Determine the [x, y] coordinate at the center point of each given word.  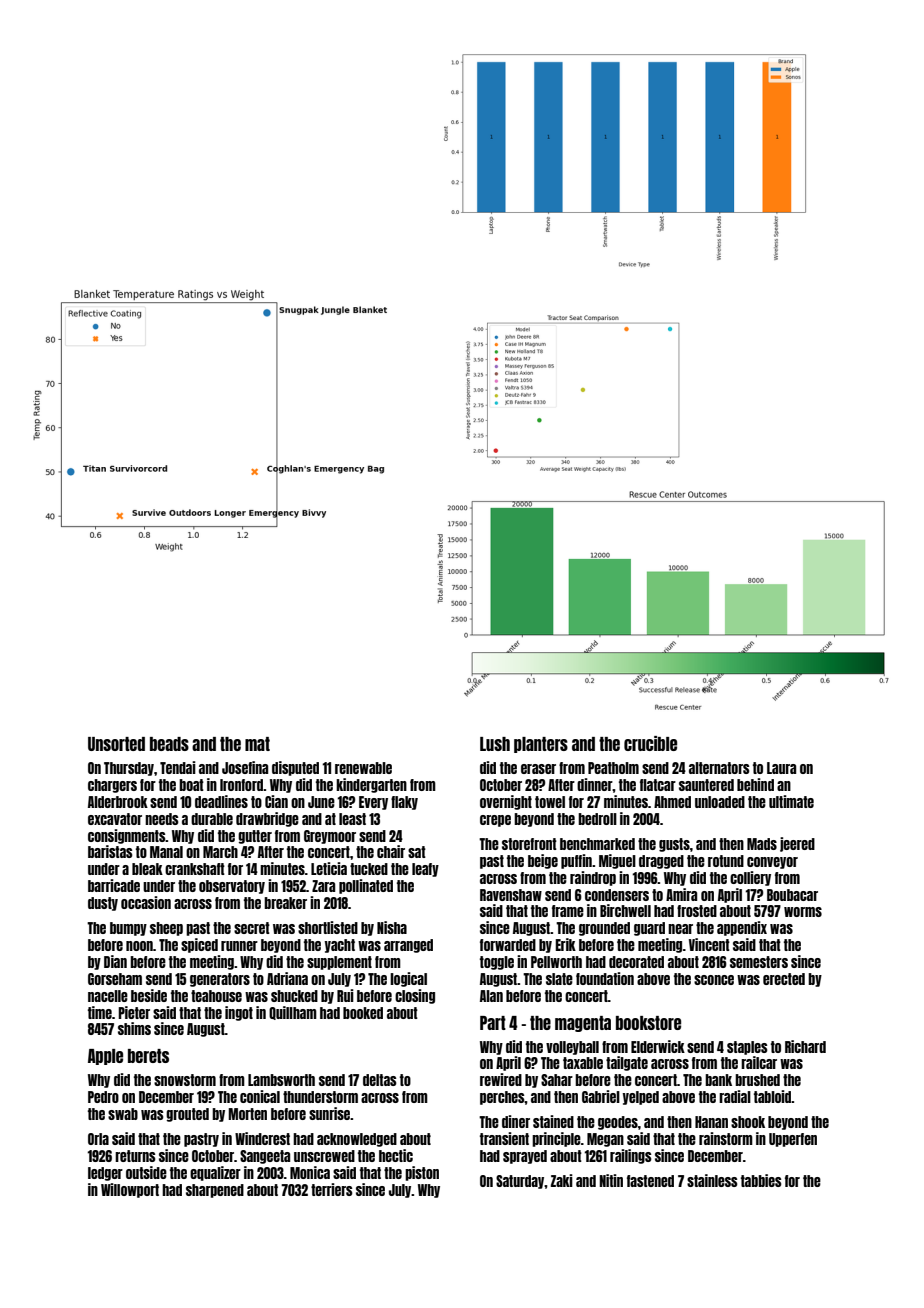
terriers [332, 1189]
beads [169, 744]
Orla [98, 1139]
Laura [781, 768]
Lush [495, 744]
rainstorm [726, 1138]
